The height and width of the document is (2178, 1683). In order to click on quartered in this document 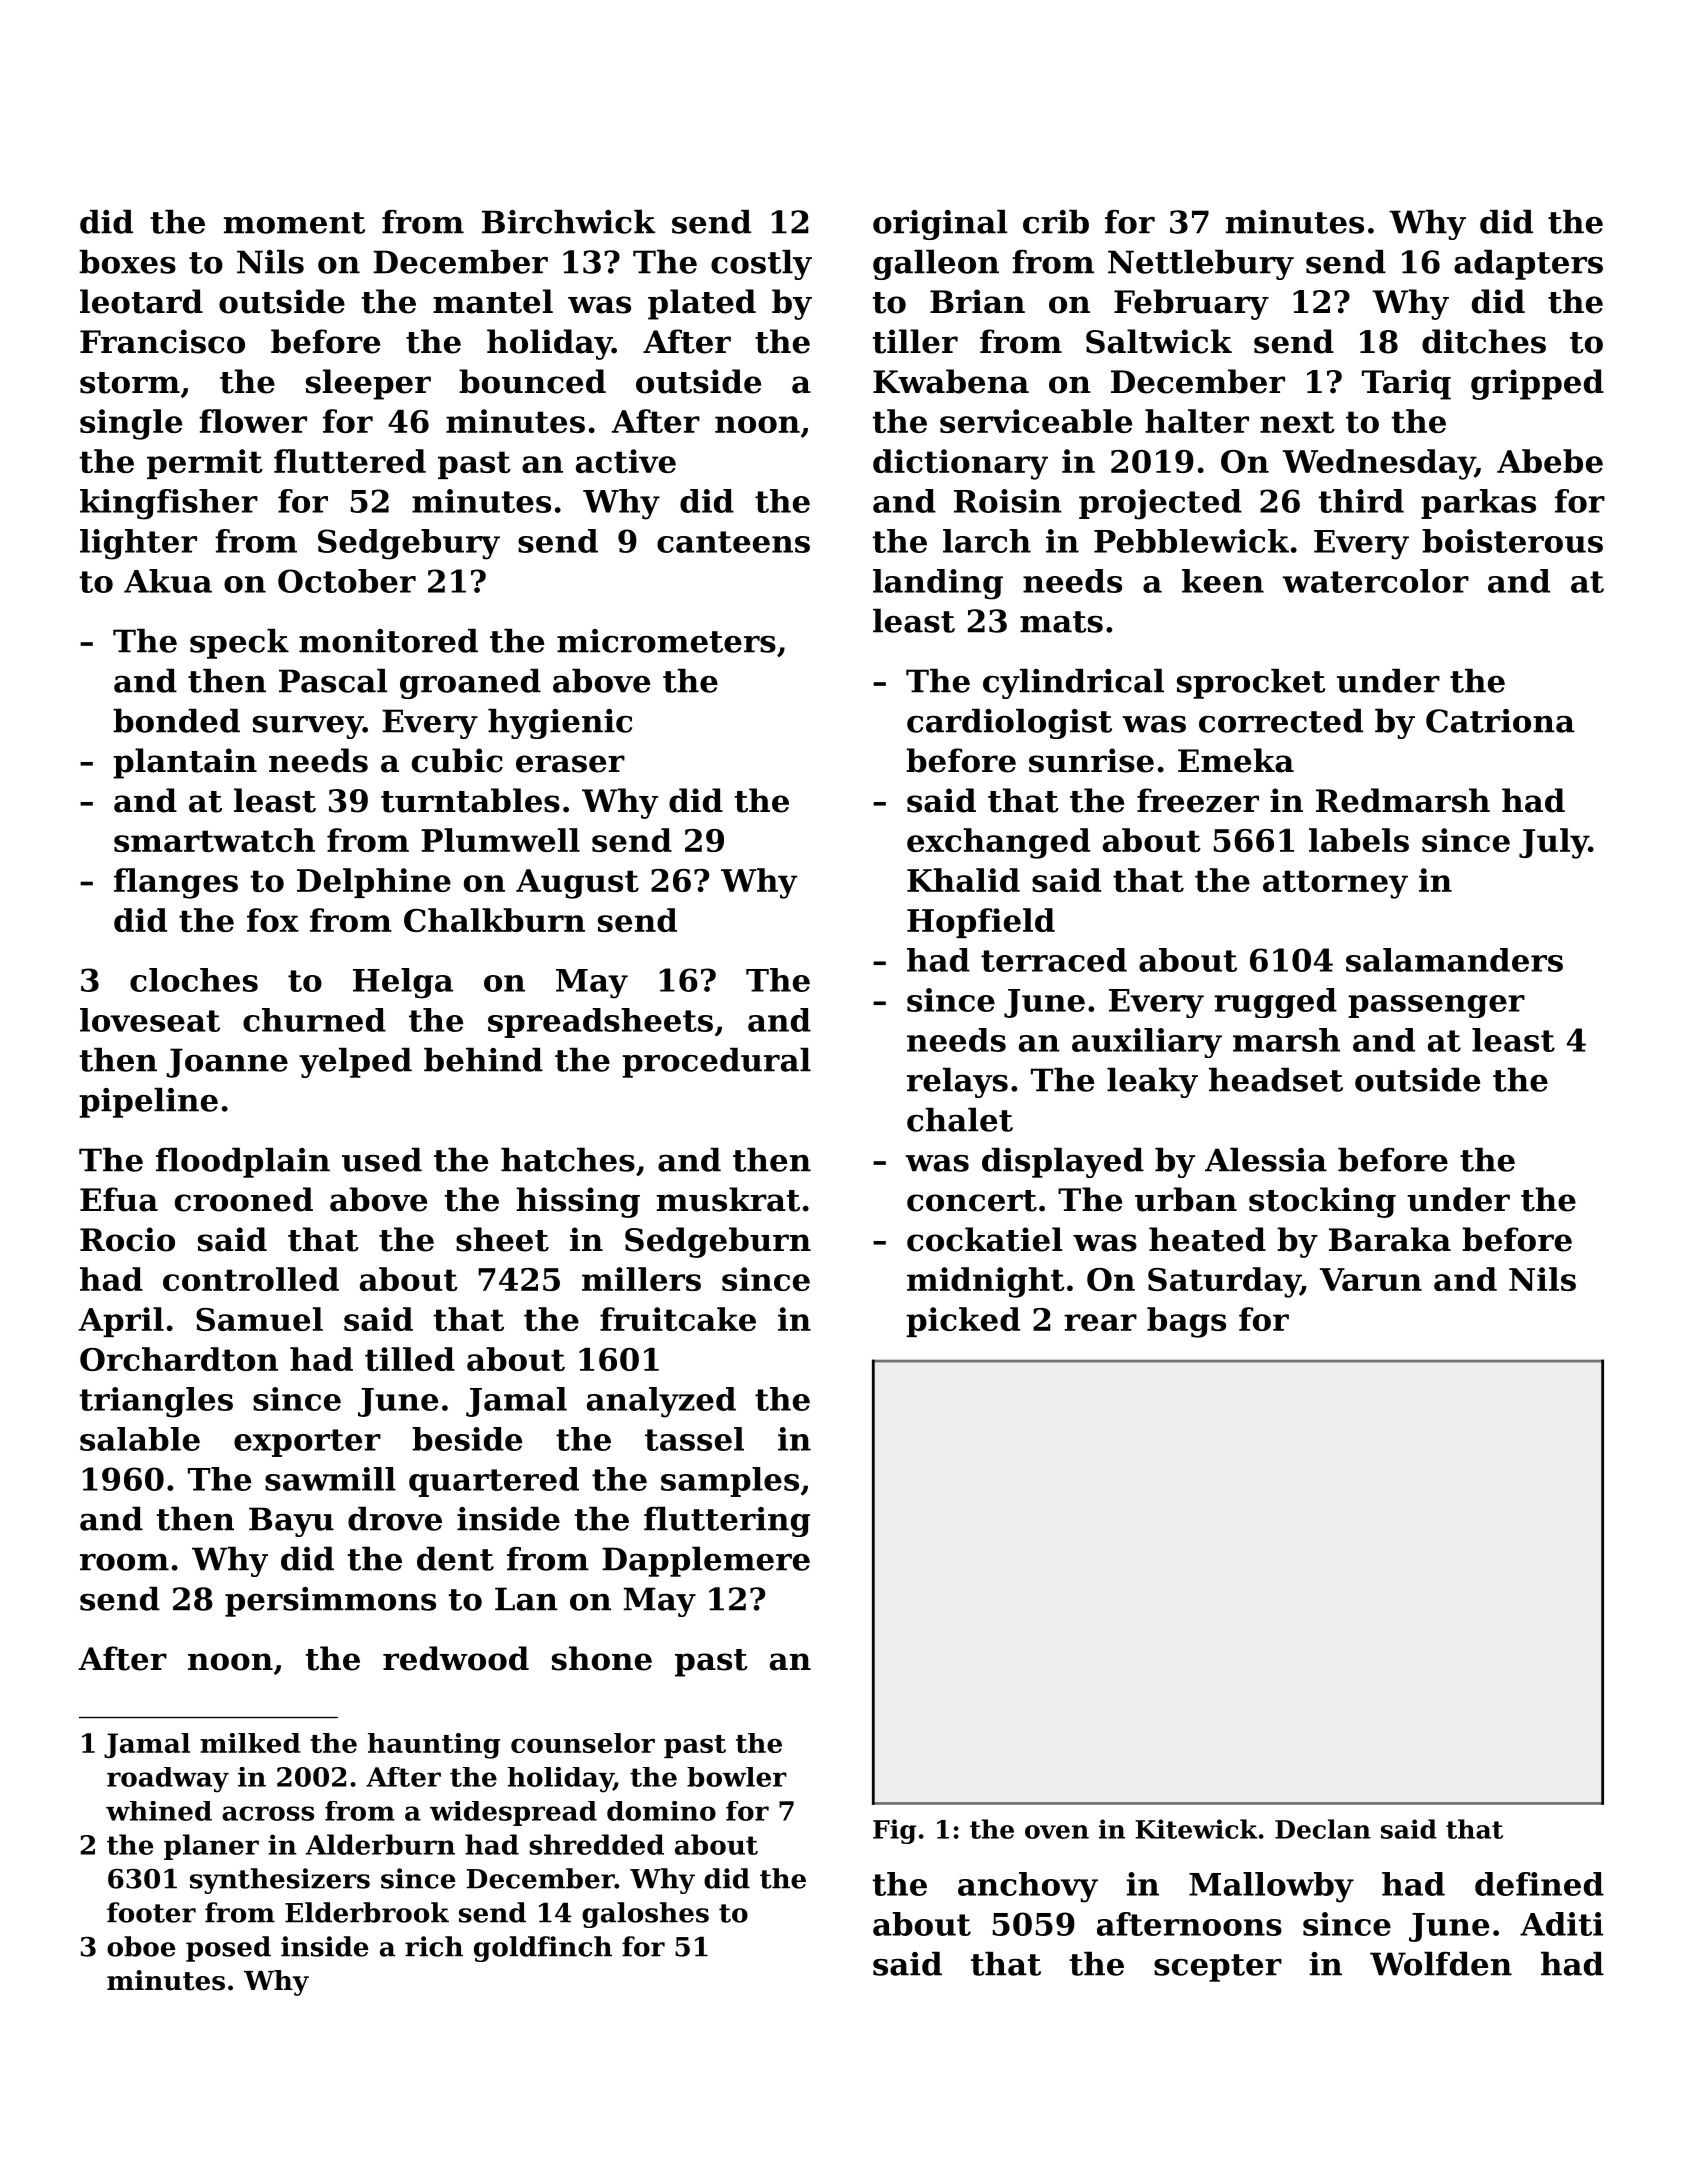, I will do `click(494, 1482)`.
